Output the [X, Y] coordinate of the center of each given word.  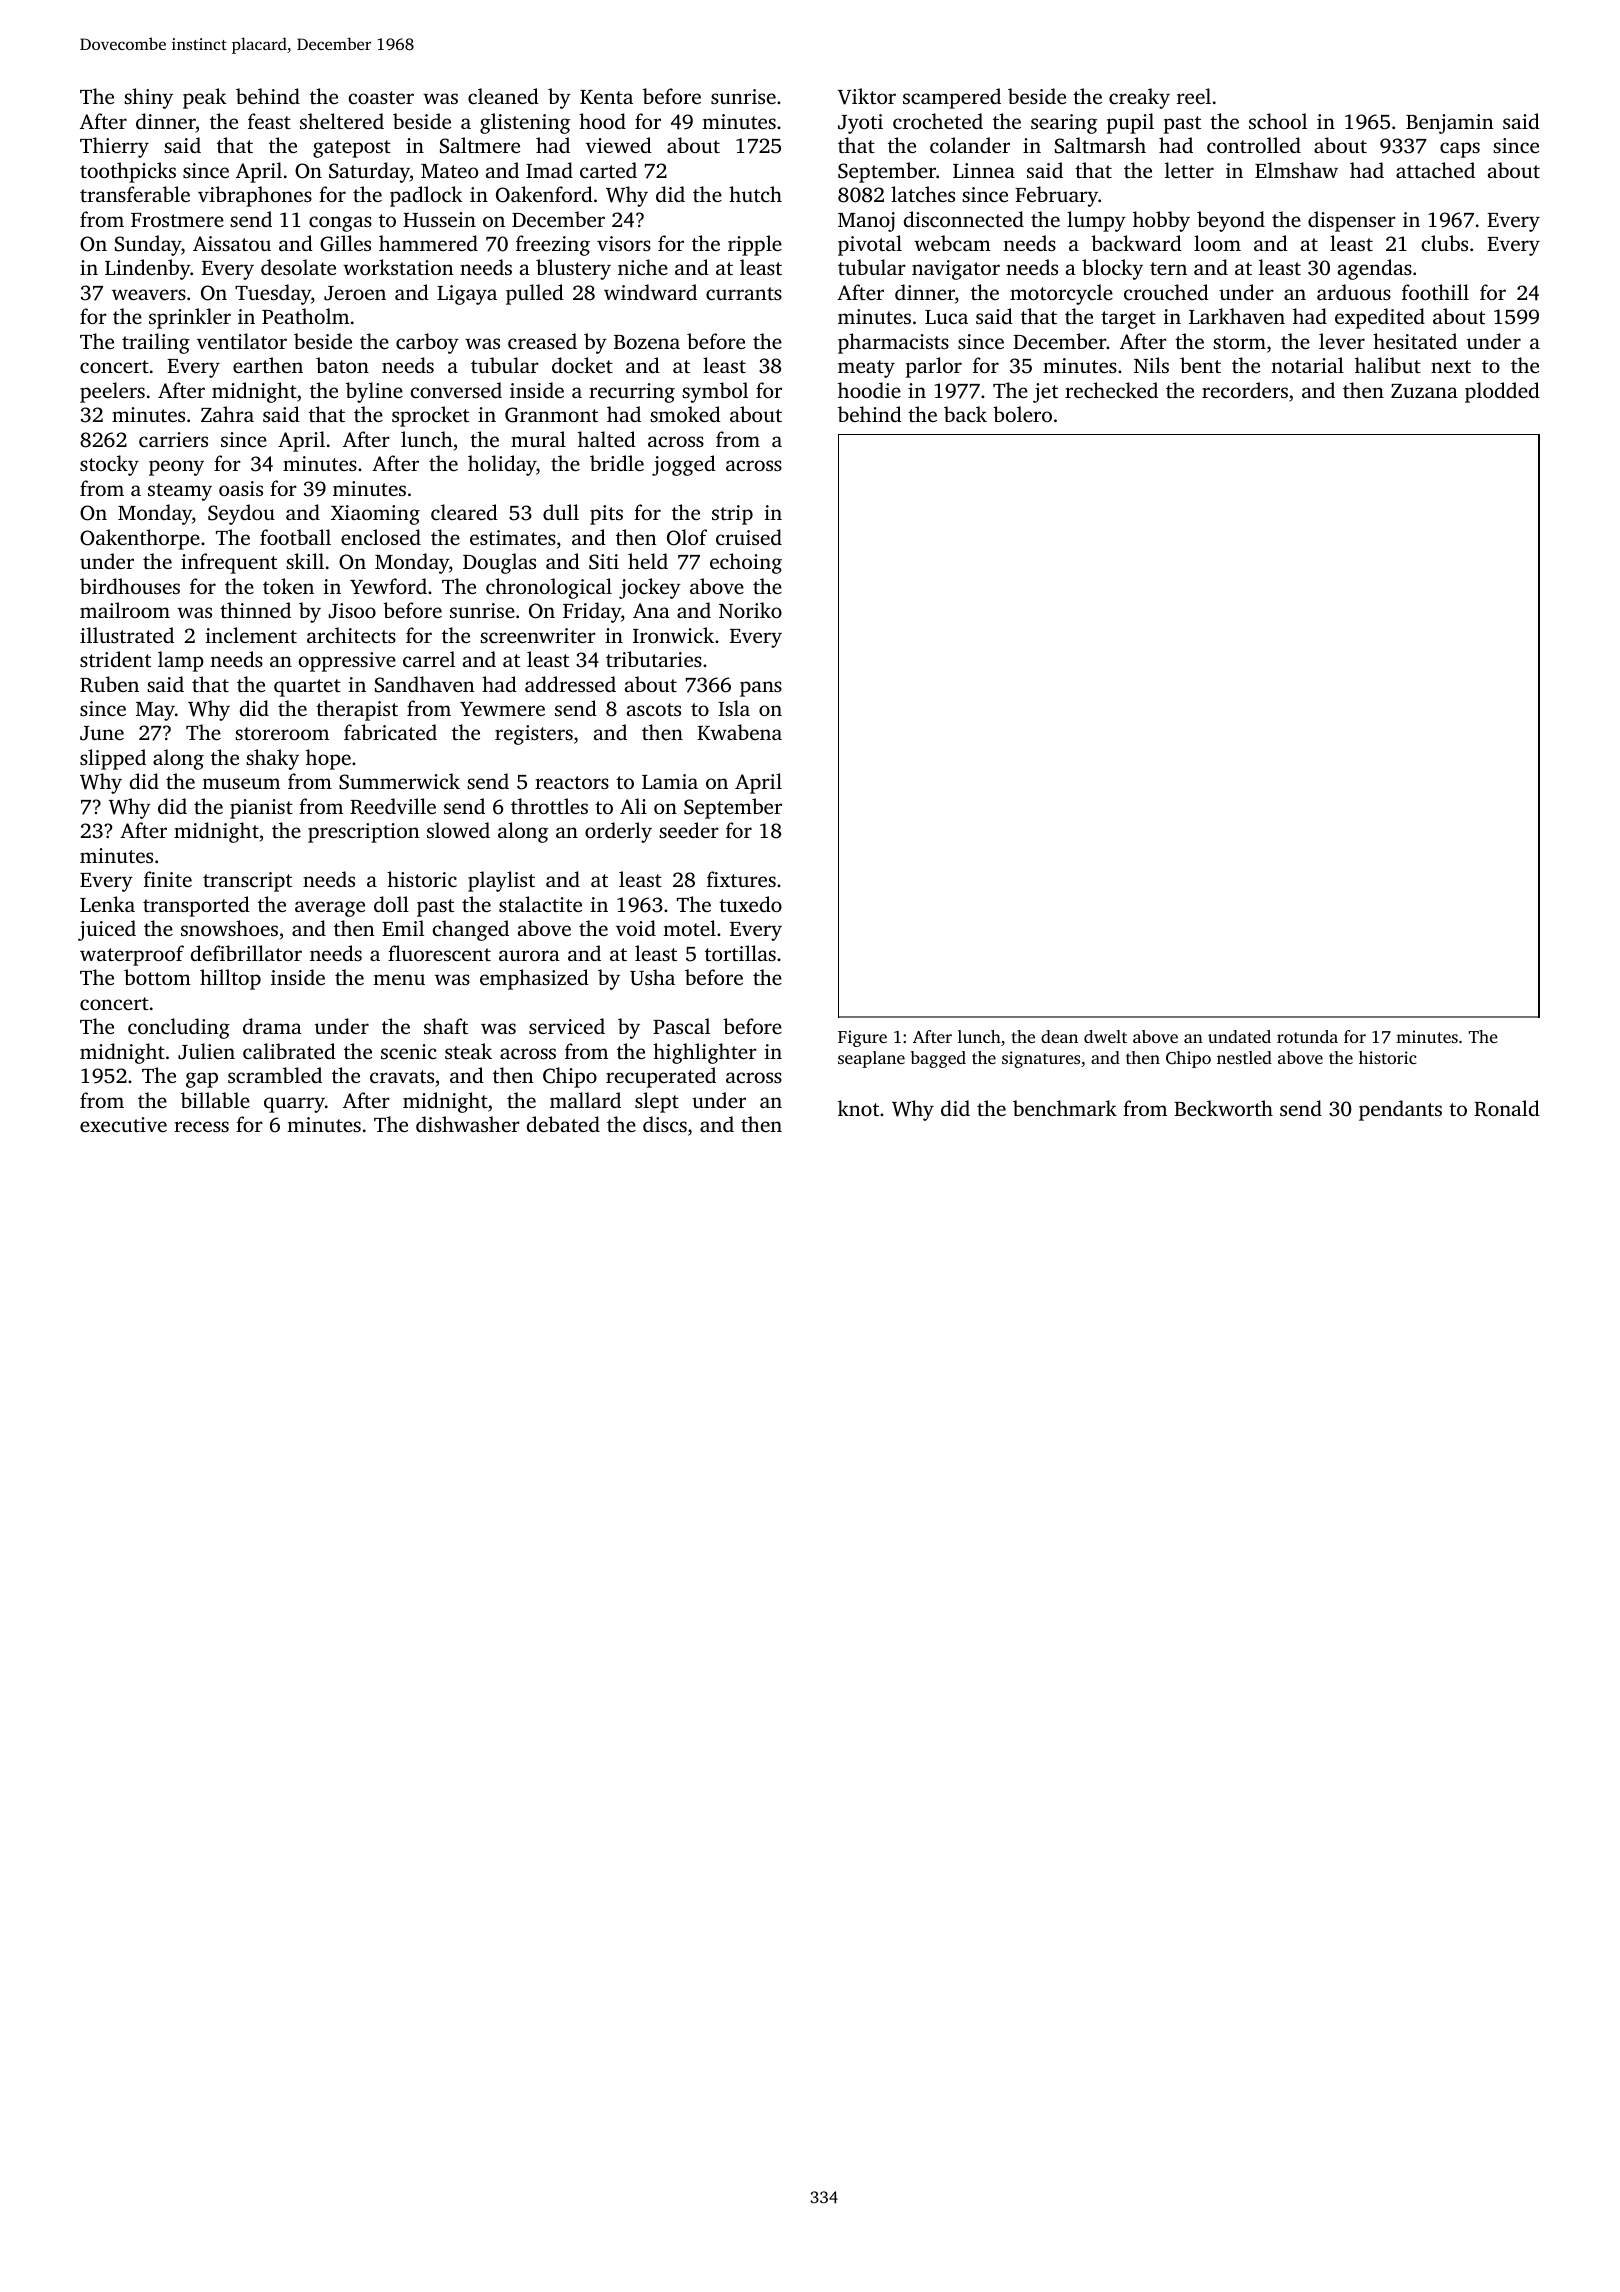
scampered [952, 98]
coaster [381, 97]
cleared [464, 512]
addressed [570, 684]
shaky [272, 759]
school [1278, 121]
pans [761, 689]
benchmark [1065, 1108]
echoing [746, 563]
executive [123, 1124]
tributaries [654, 659]
